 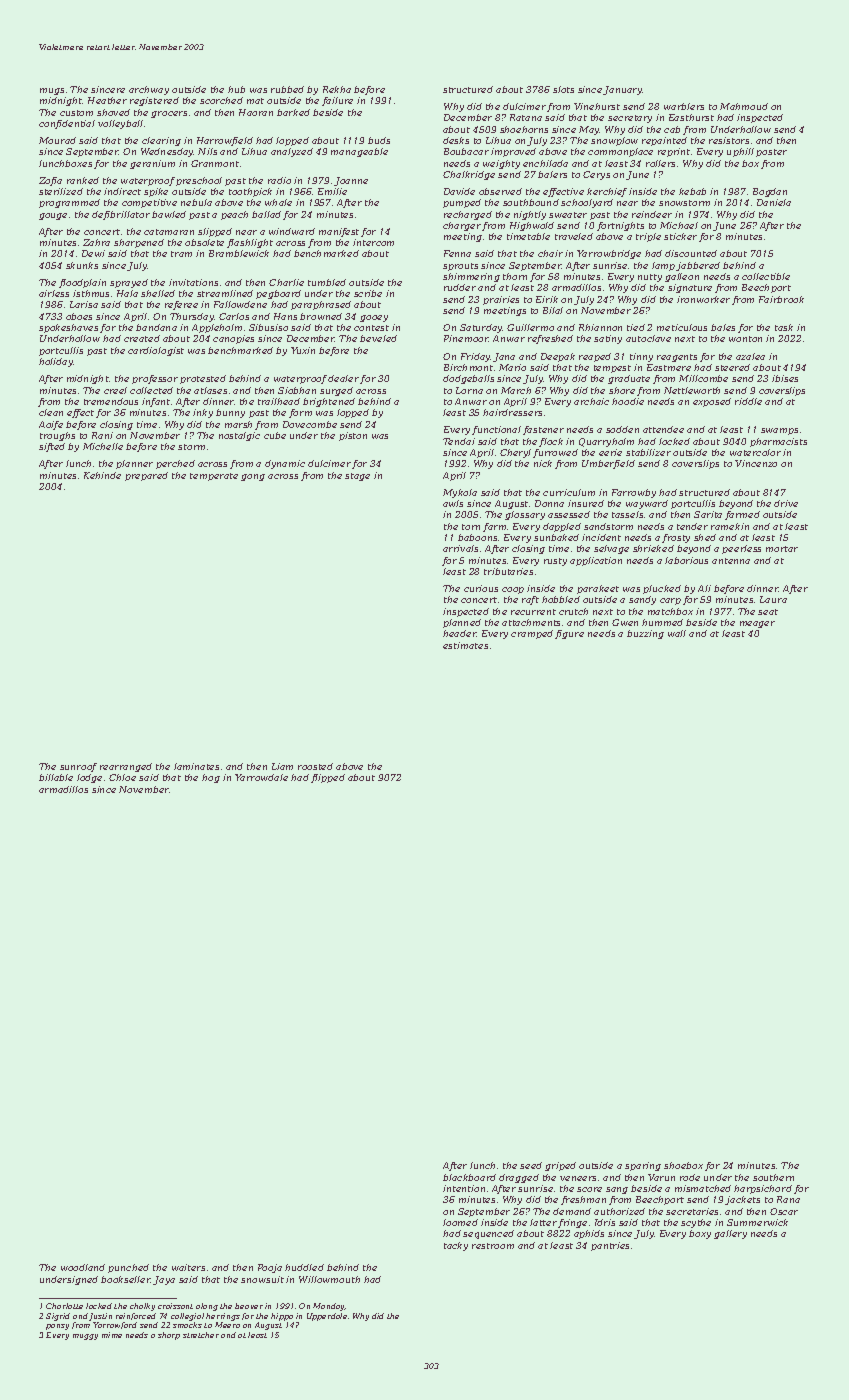 I want to click on Upperdale, so click(x=327, y=1317).
